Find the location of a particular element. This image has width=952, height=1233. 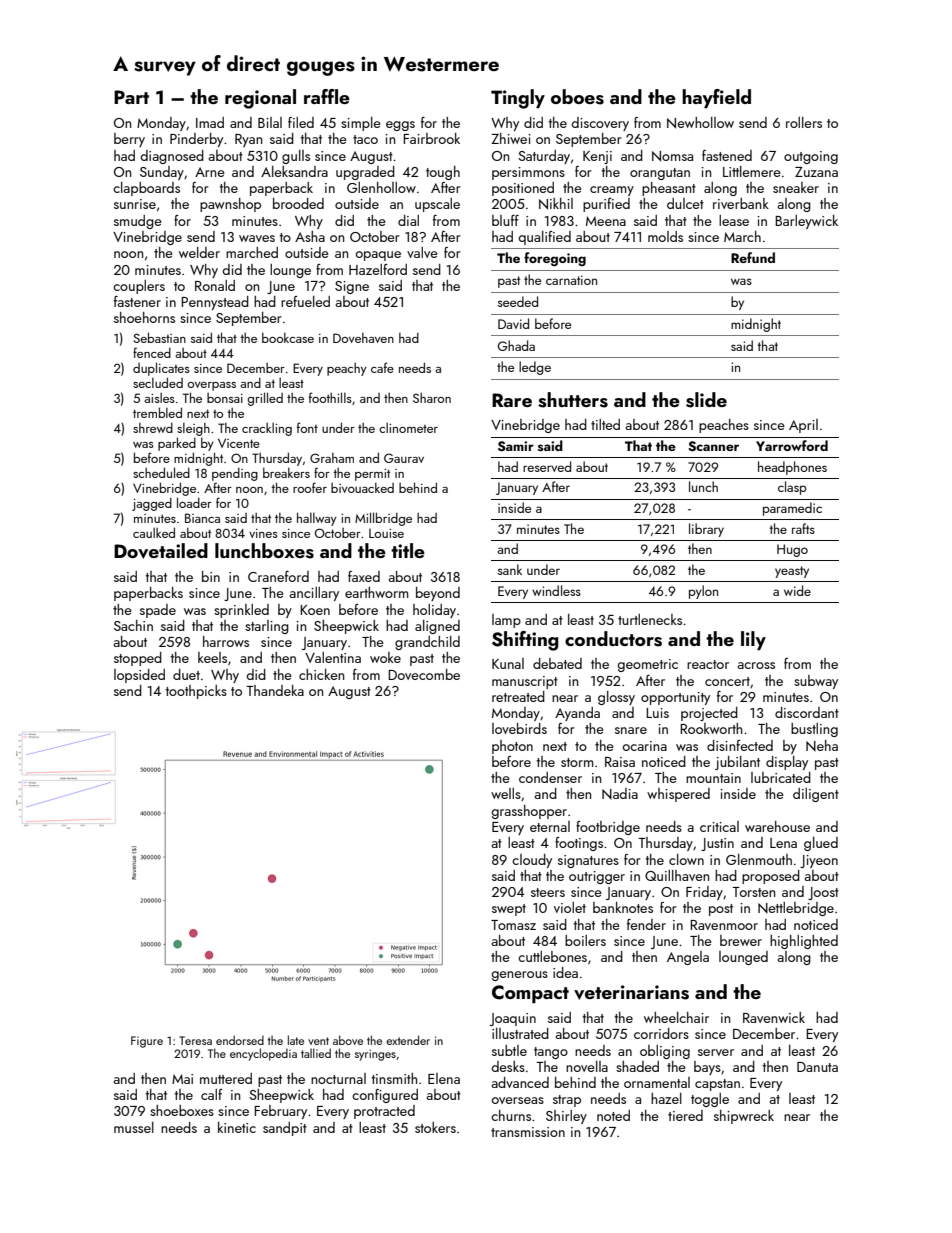

regional is located at coordinates (260, 99).
